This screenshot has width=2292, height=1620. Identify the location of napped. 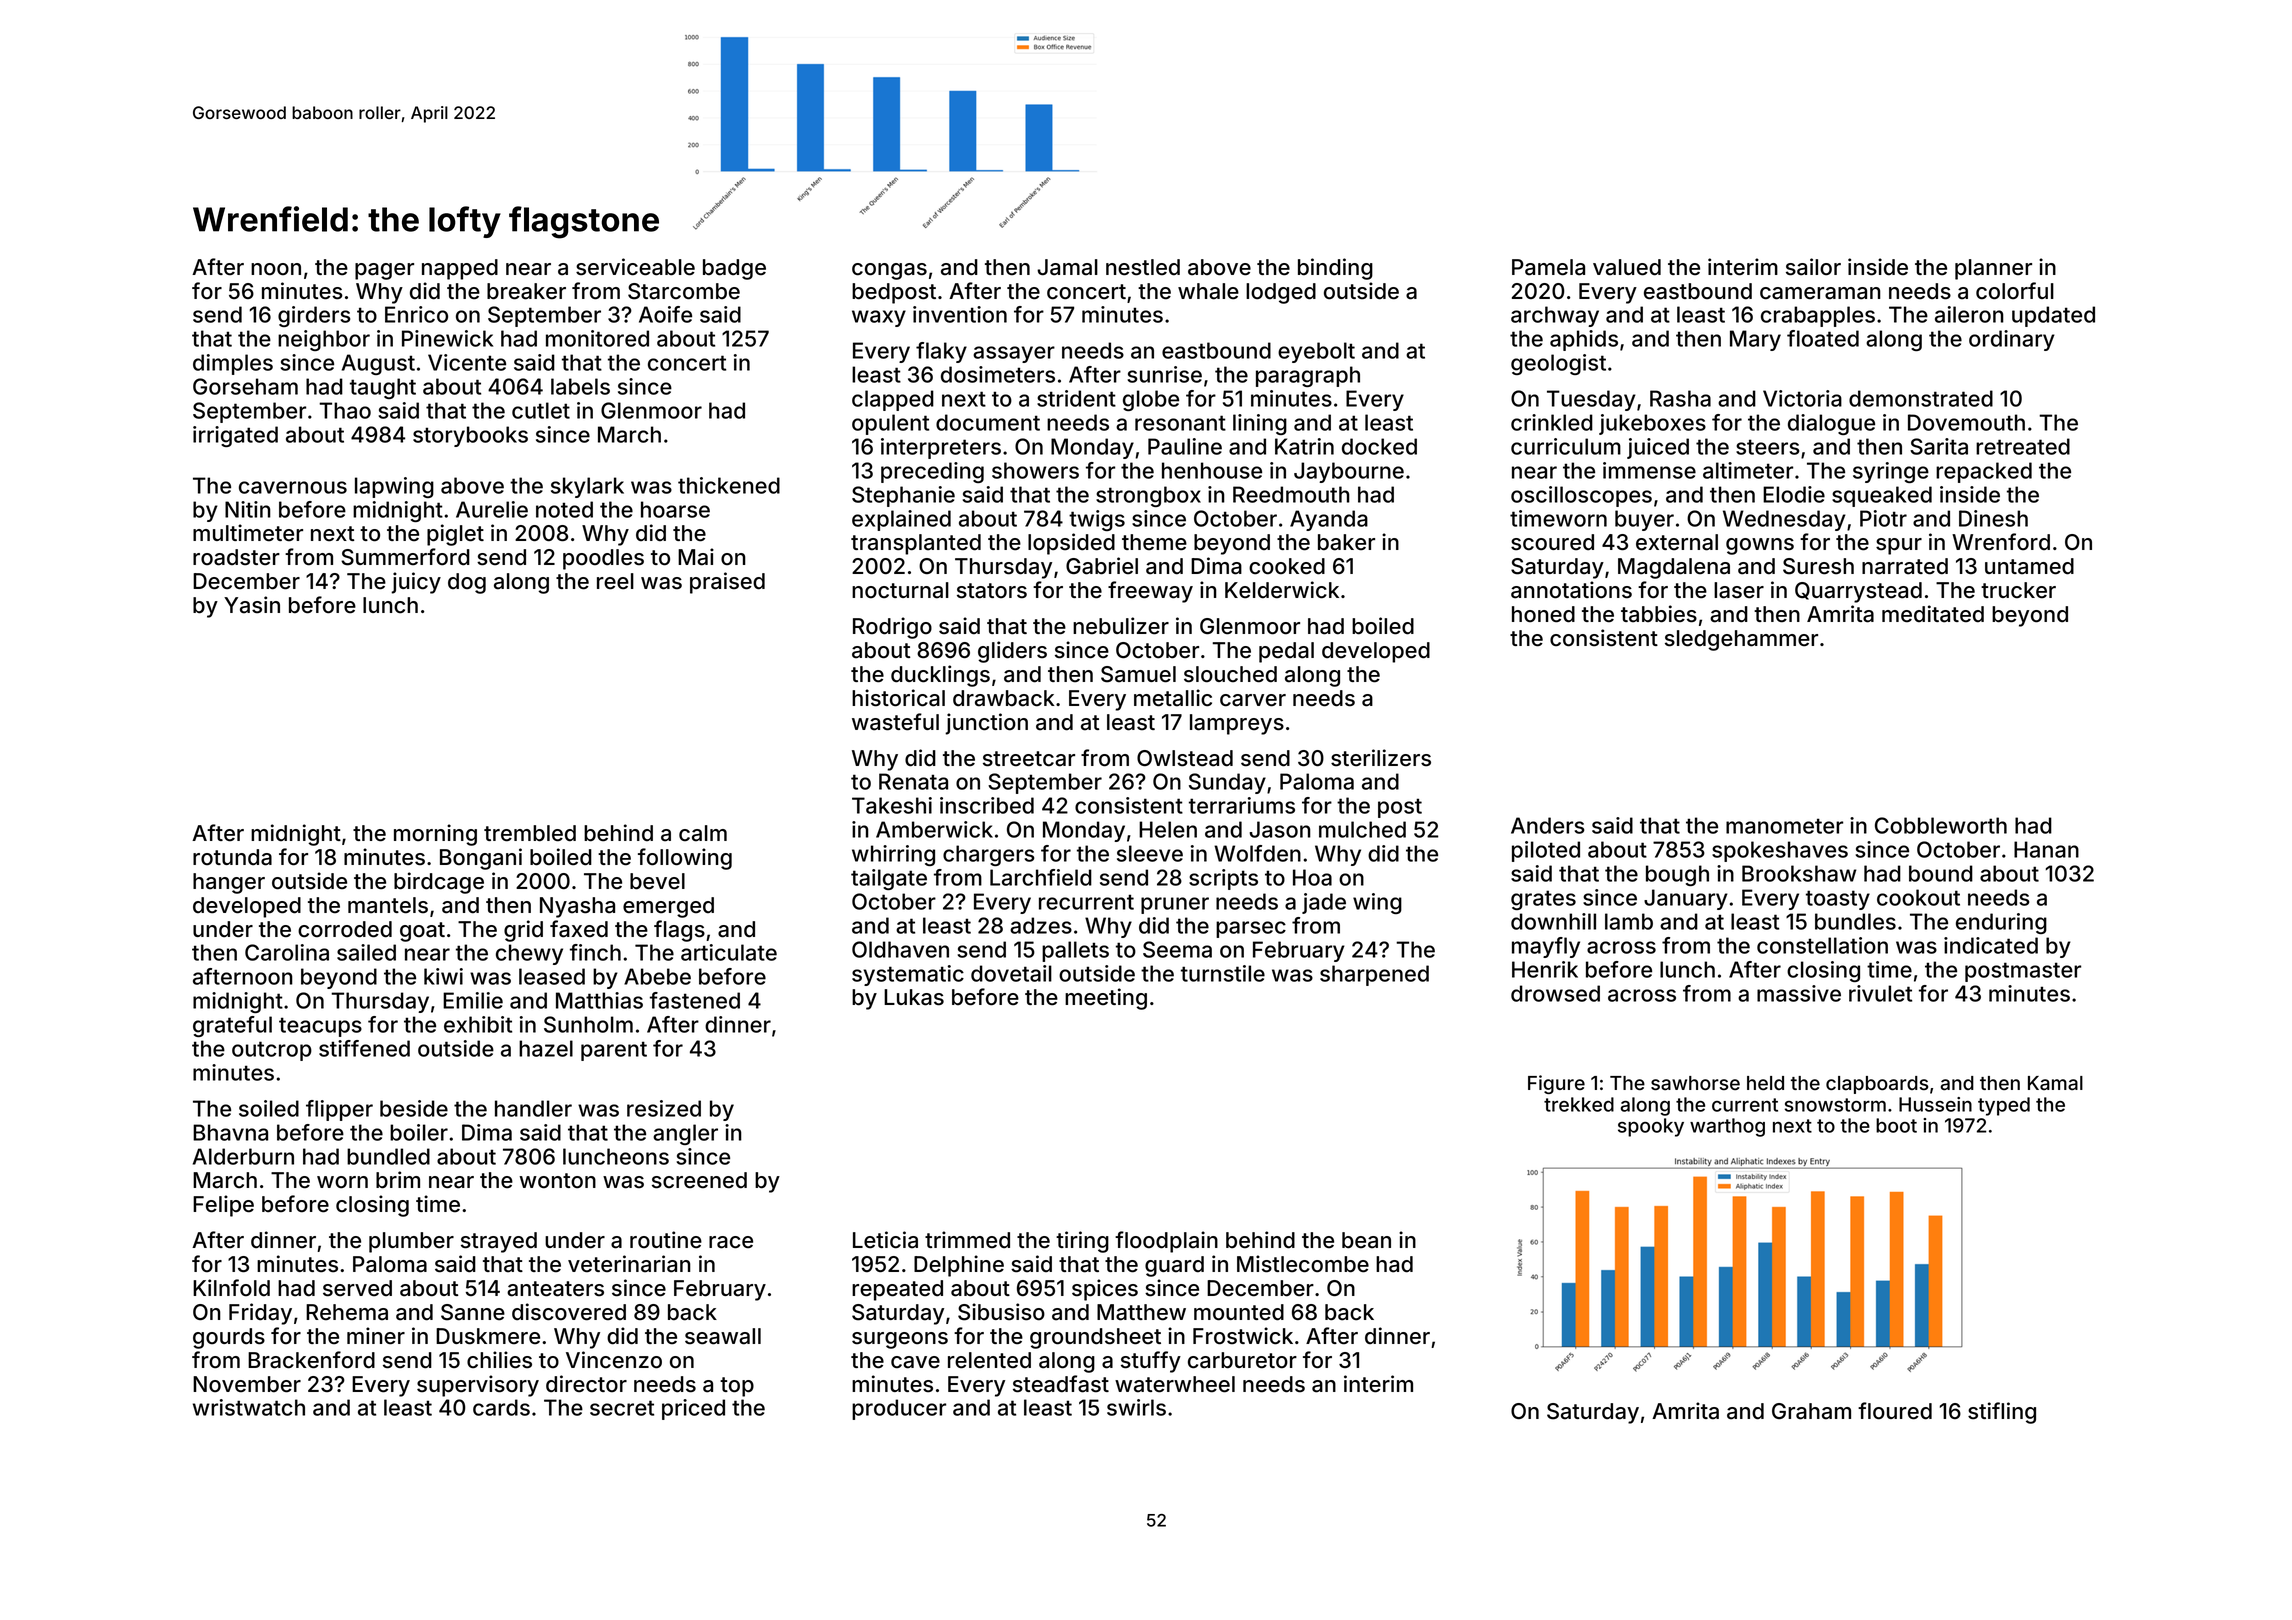
(460, 269).
